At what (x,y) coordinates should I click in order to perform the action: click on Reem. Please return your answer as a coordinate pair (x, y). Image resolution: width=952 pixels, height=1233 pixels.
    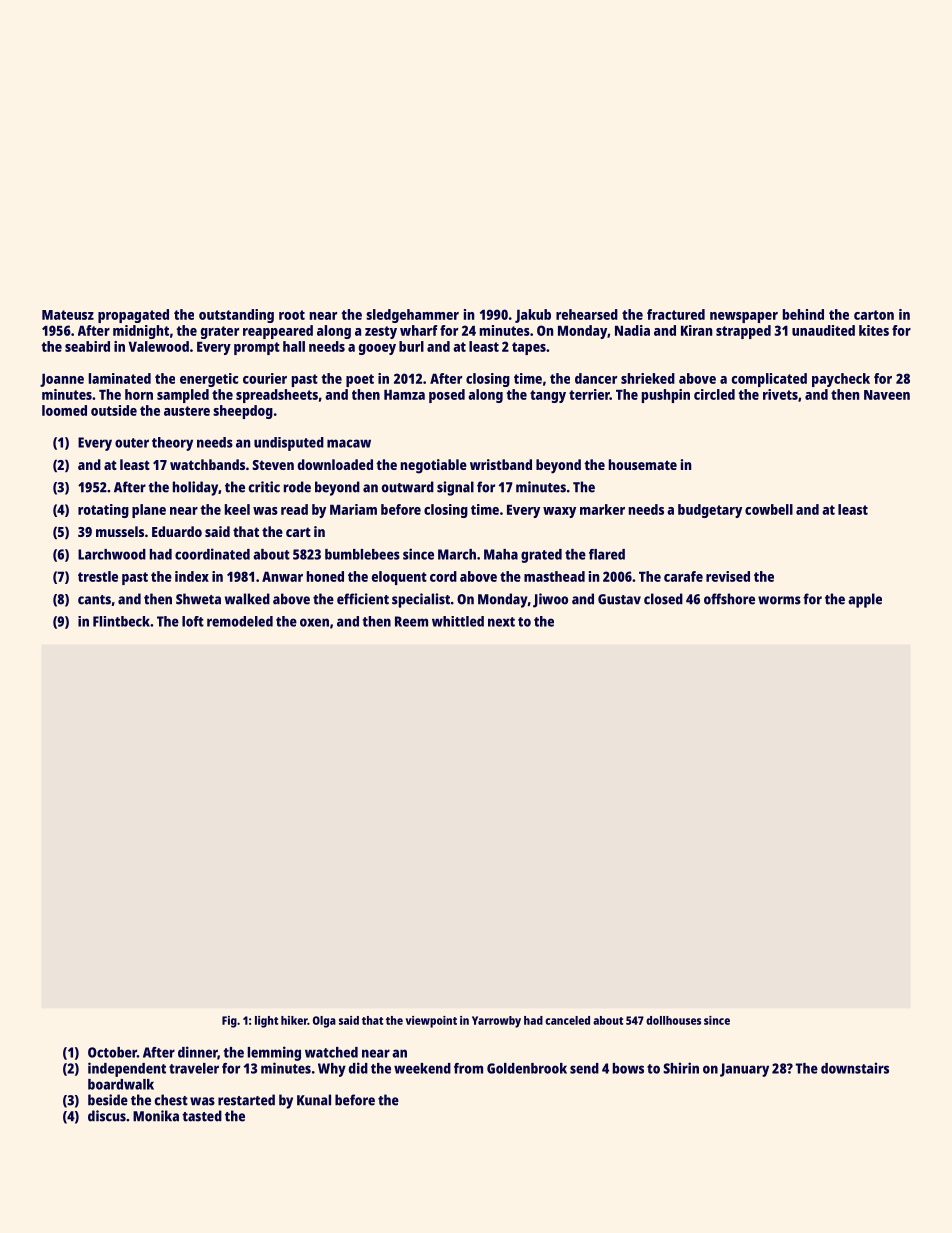
    Looking at the image, I should click on (411, 621).
